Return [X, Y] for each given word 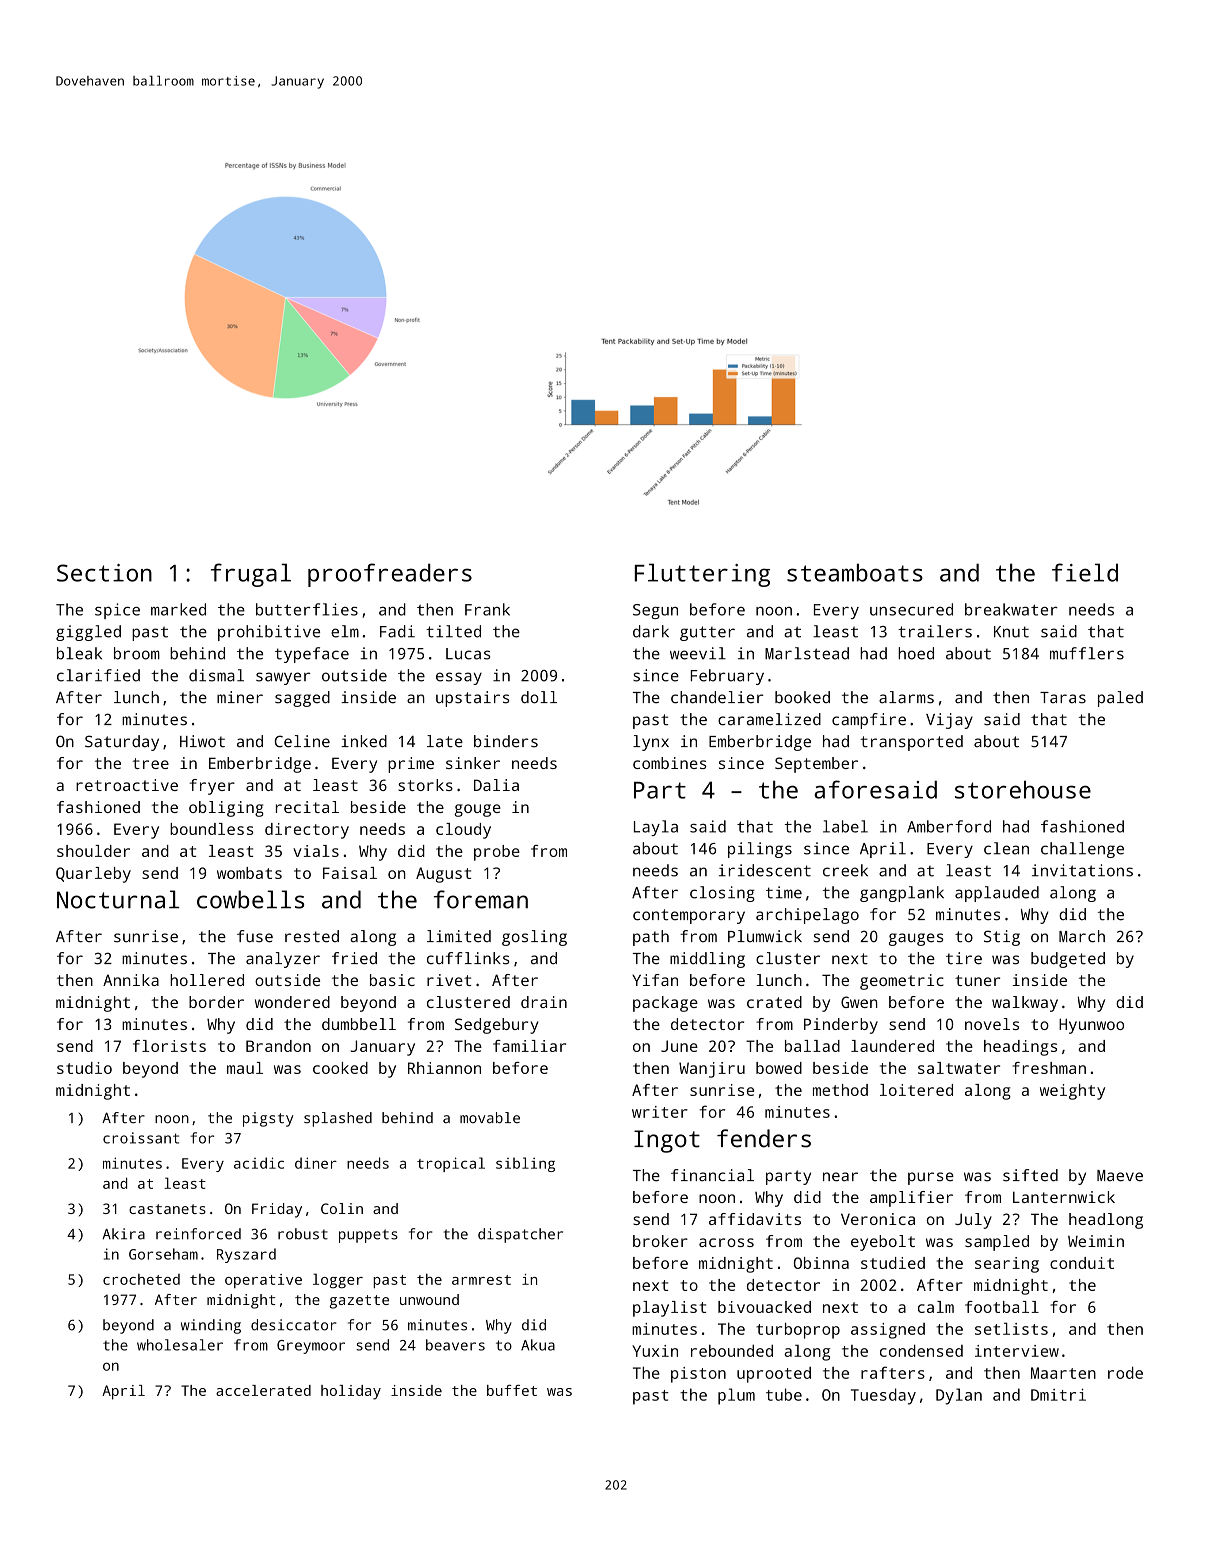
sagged [302, 699]
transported [911, 743]
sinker [473, 763]
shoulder [93, 851]
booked [802, 697]
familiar [529, 1046]
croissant [141, 1138]
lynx [651, 743]
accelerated [263, 1390]
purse [931, 1178]
